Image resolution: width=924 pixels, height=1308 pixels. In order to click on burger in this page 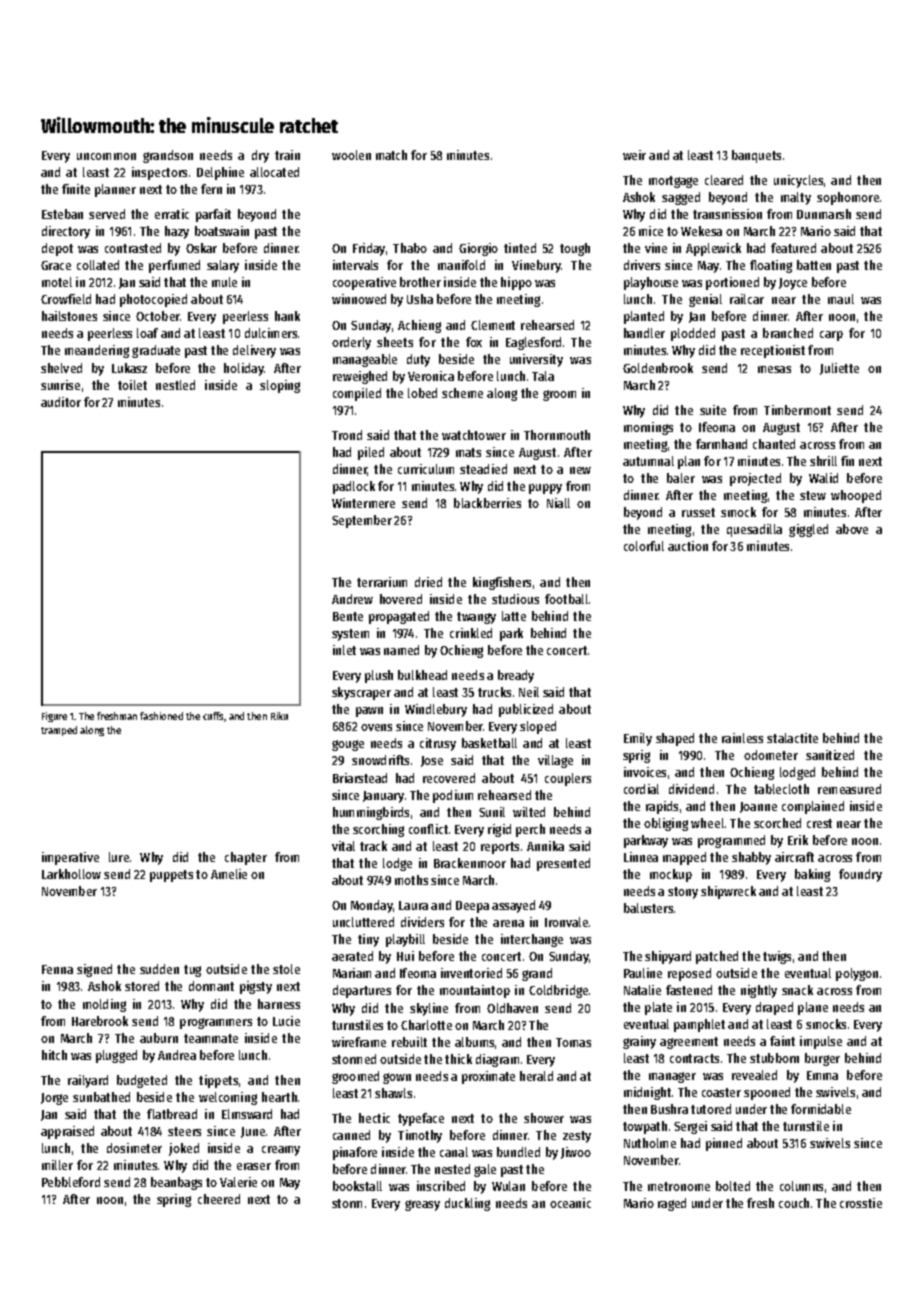, I will do `click(822, 1059)`.
